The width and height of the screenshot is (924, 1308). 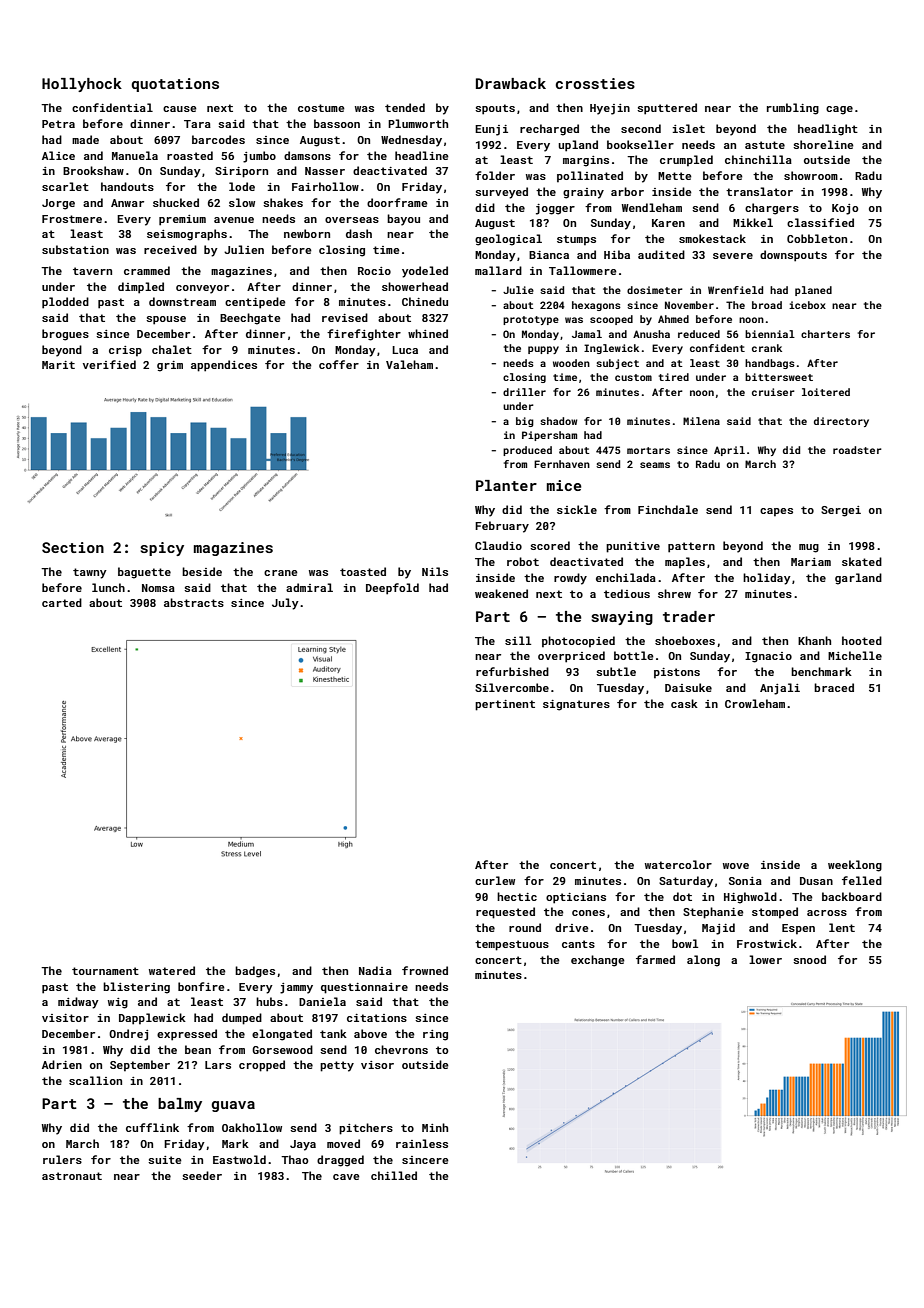 I want to click on snood, so click(x=809, y=959).
